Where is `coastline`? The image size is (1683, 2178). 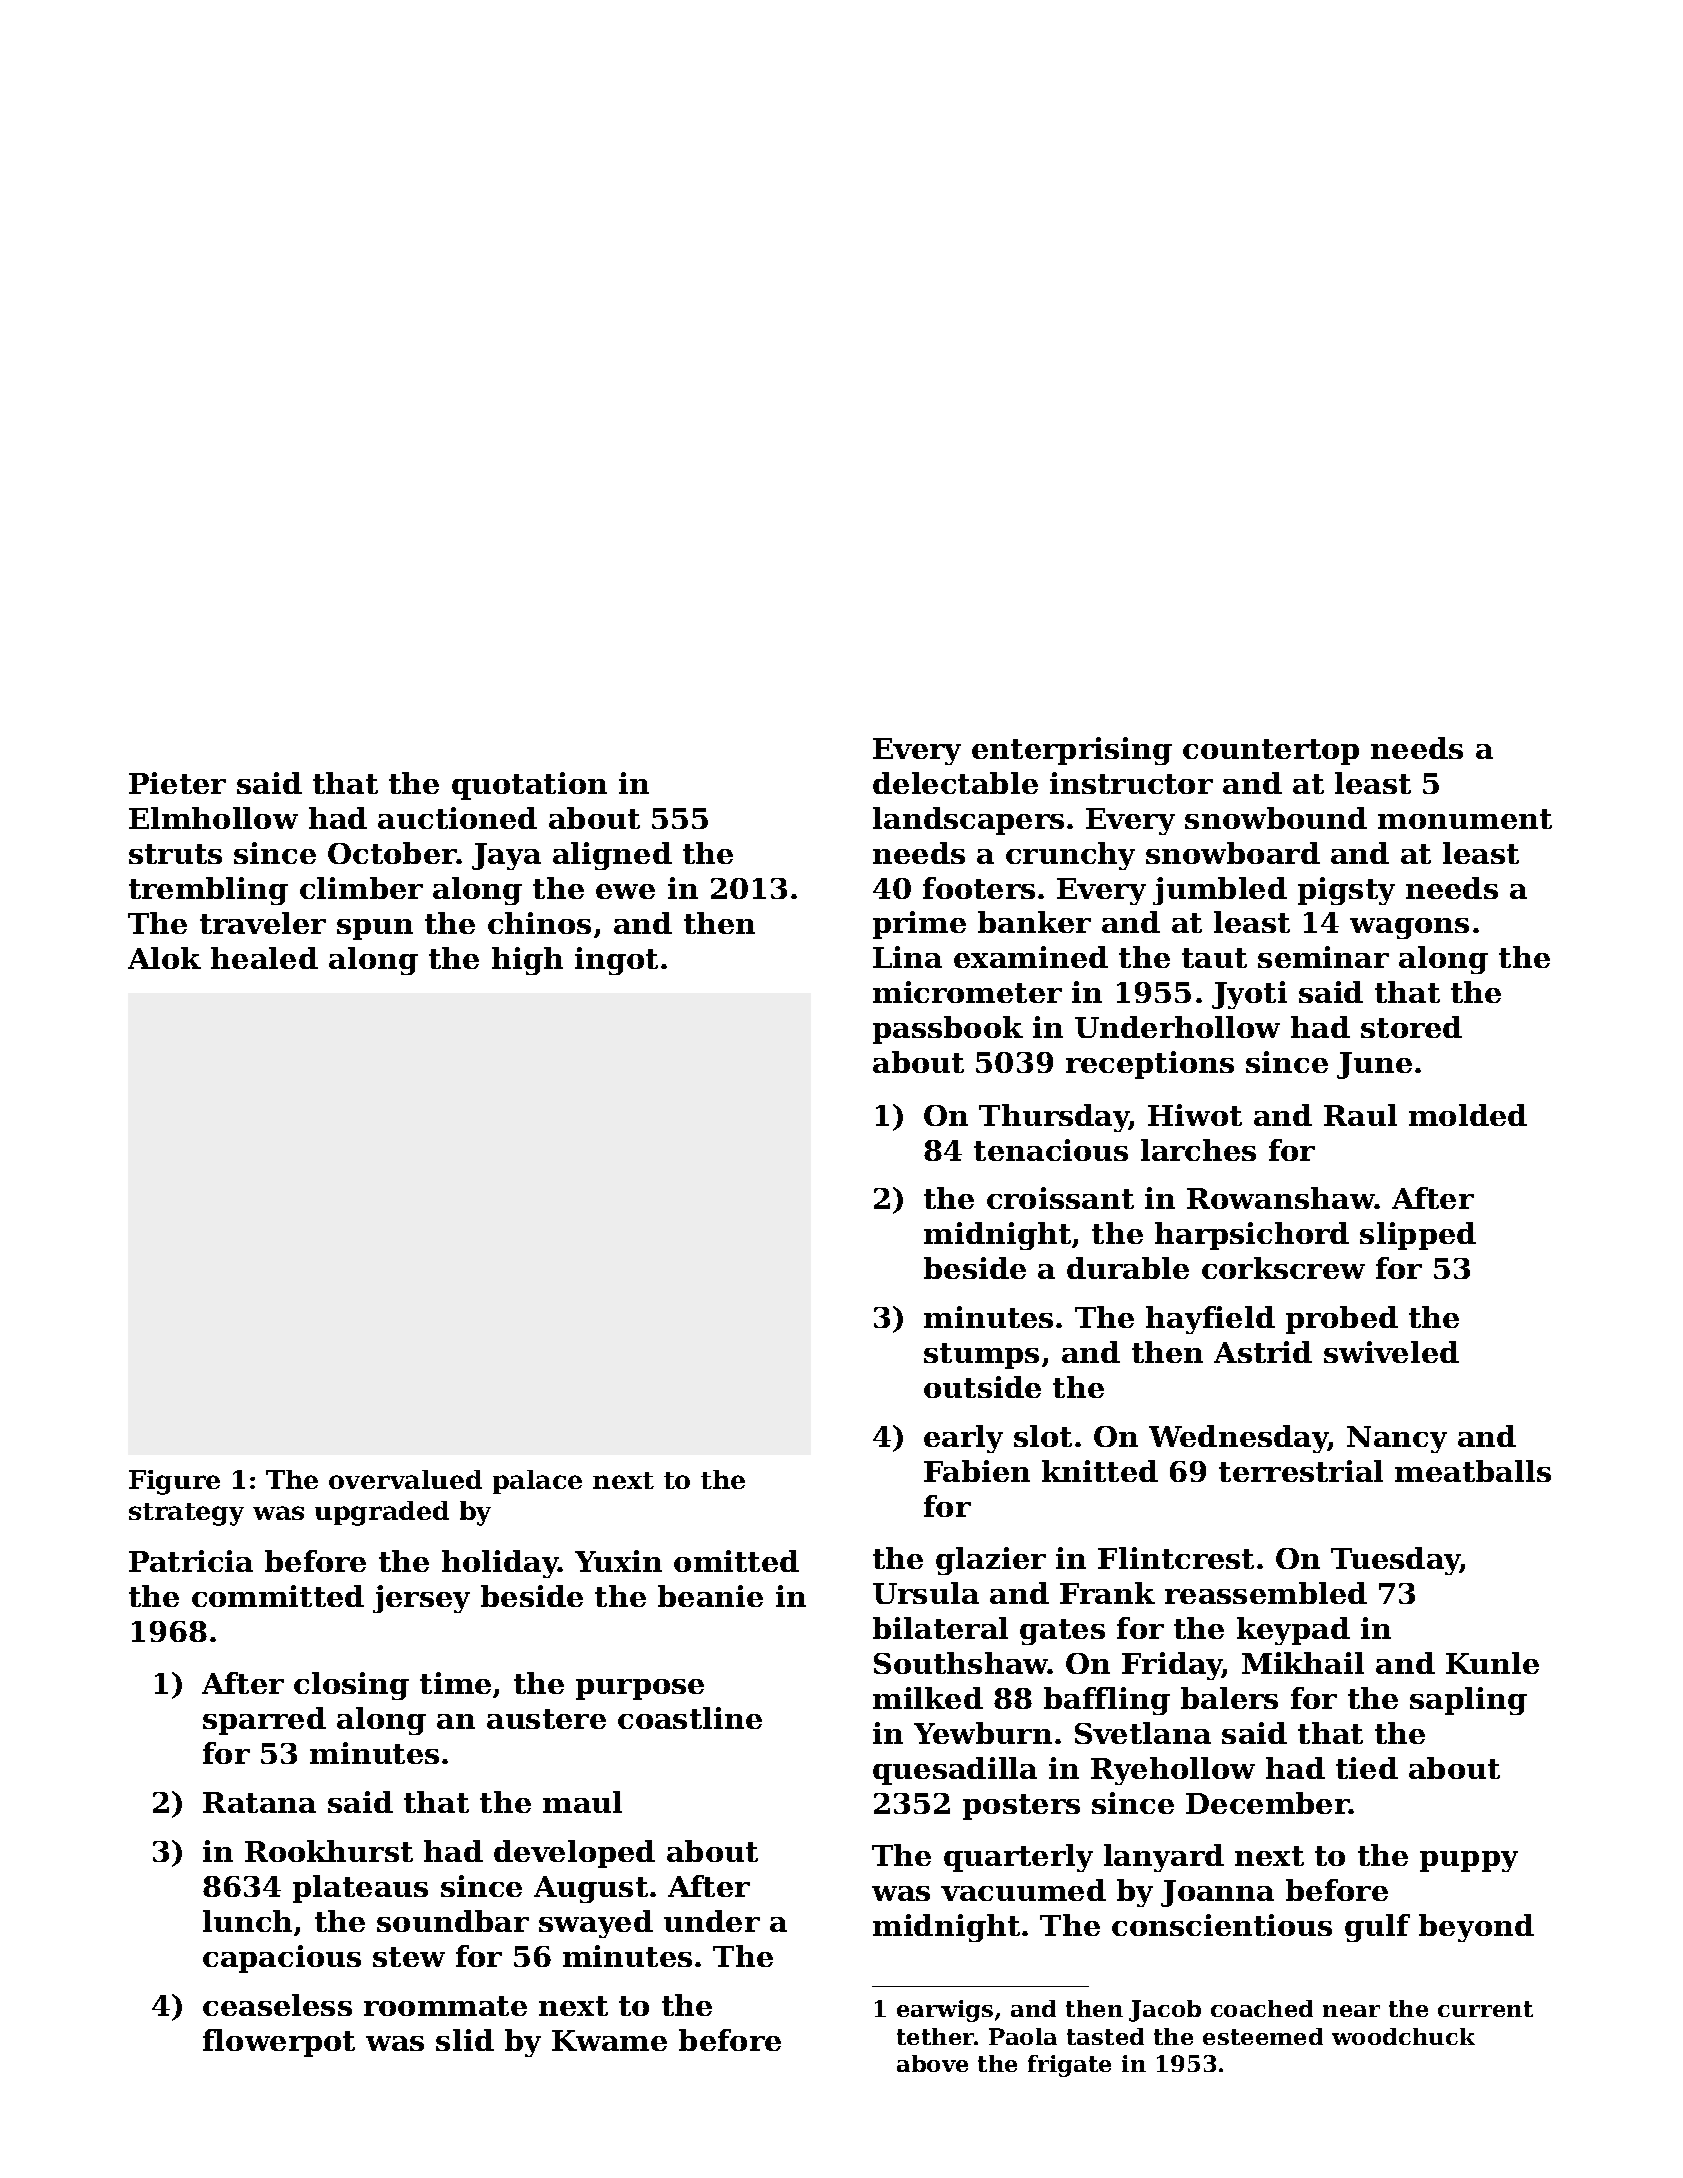 coastline is located at coordinates (690, 1718).
